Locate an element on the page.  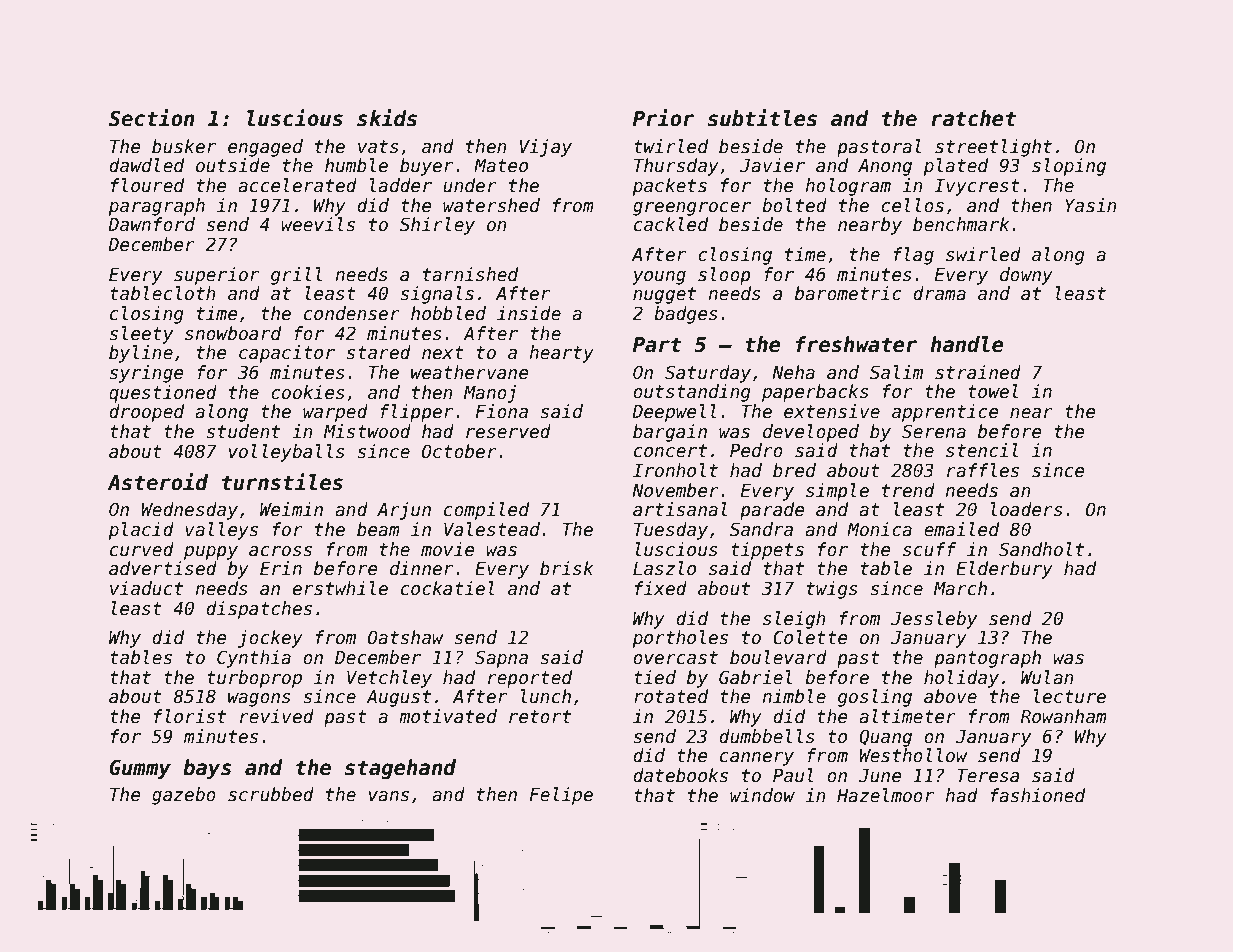
turnstiles is located at coordinates (282, 482).
